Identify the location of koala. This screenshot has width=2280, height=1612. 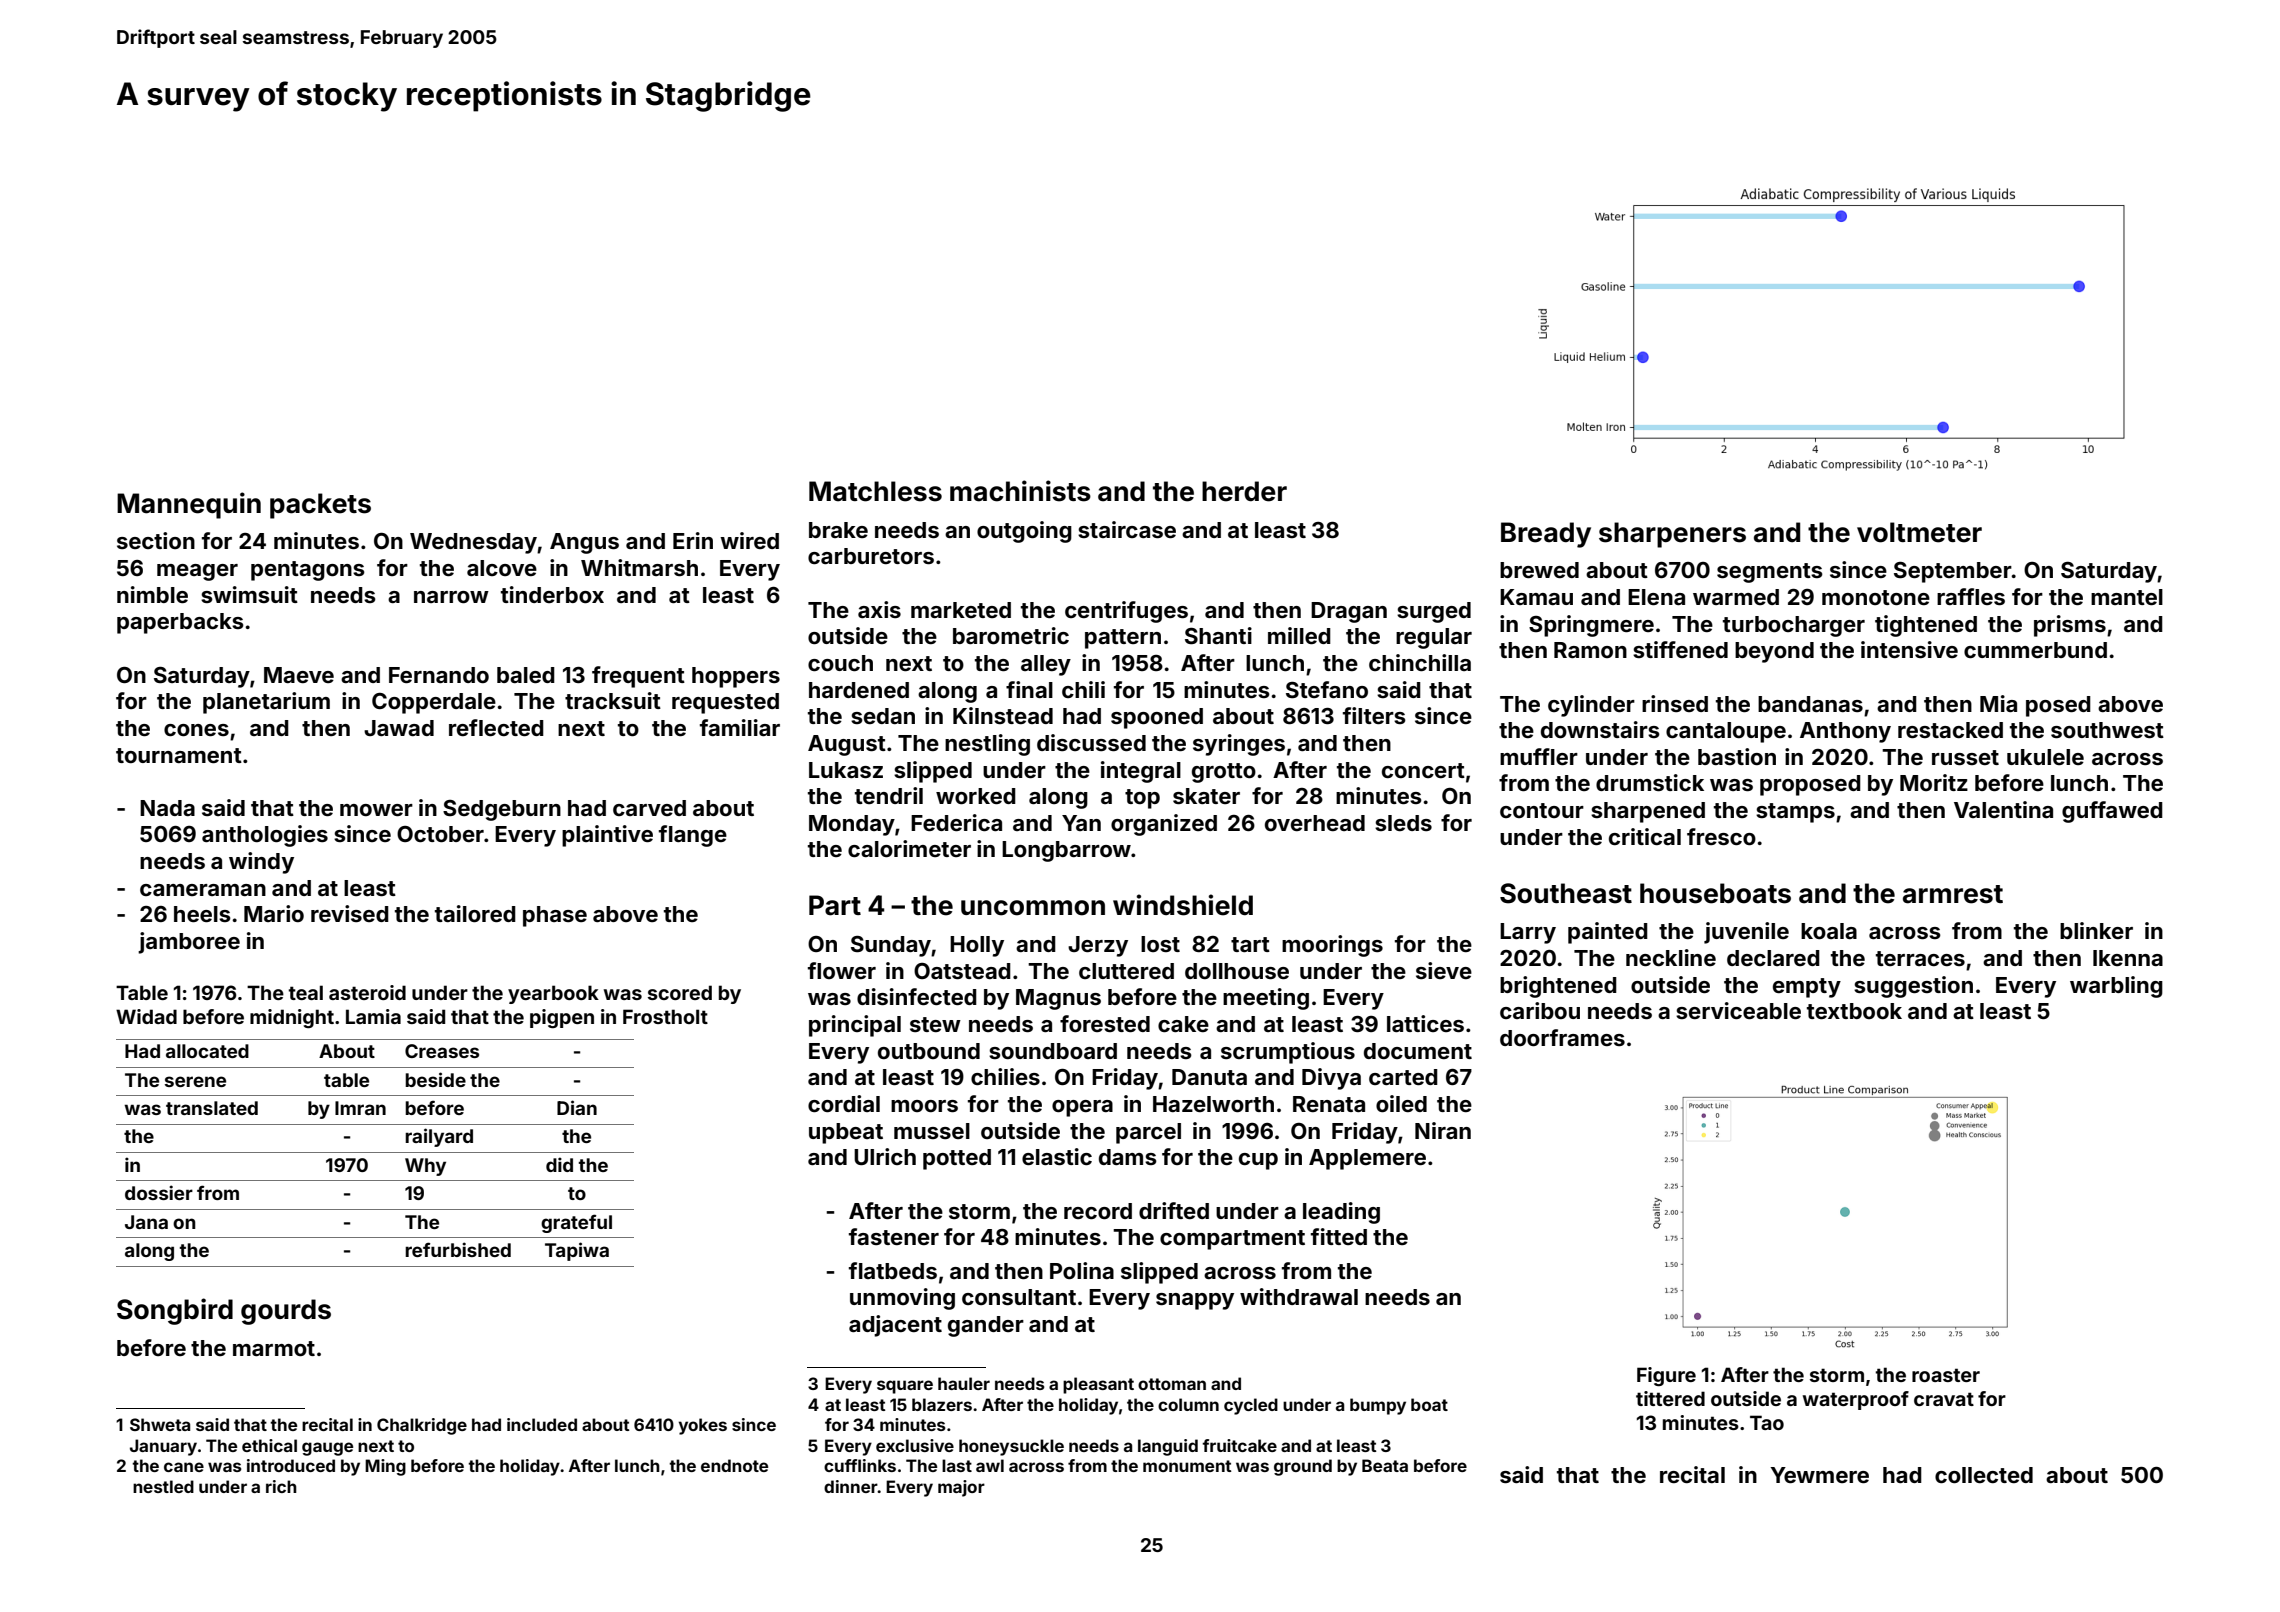
(1829, 931).
